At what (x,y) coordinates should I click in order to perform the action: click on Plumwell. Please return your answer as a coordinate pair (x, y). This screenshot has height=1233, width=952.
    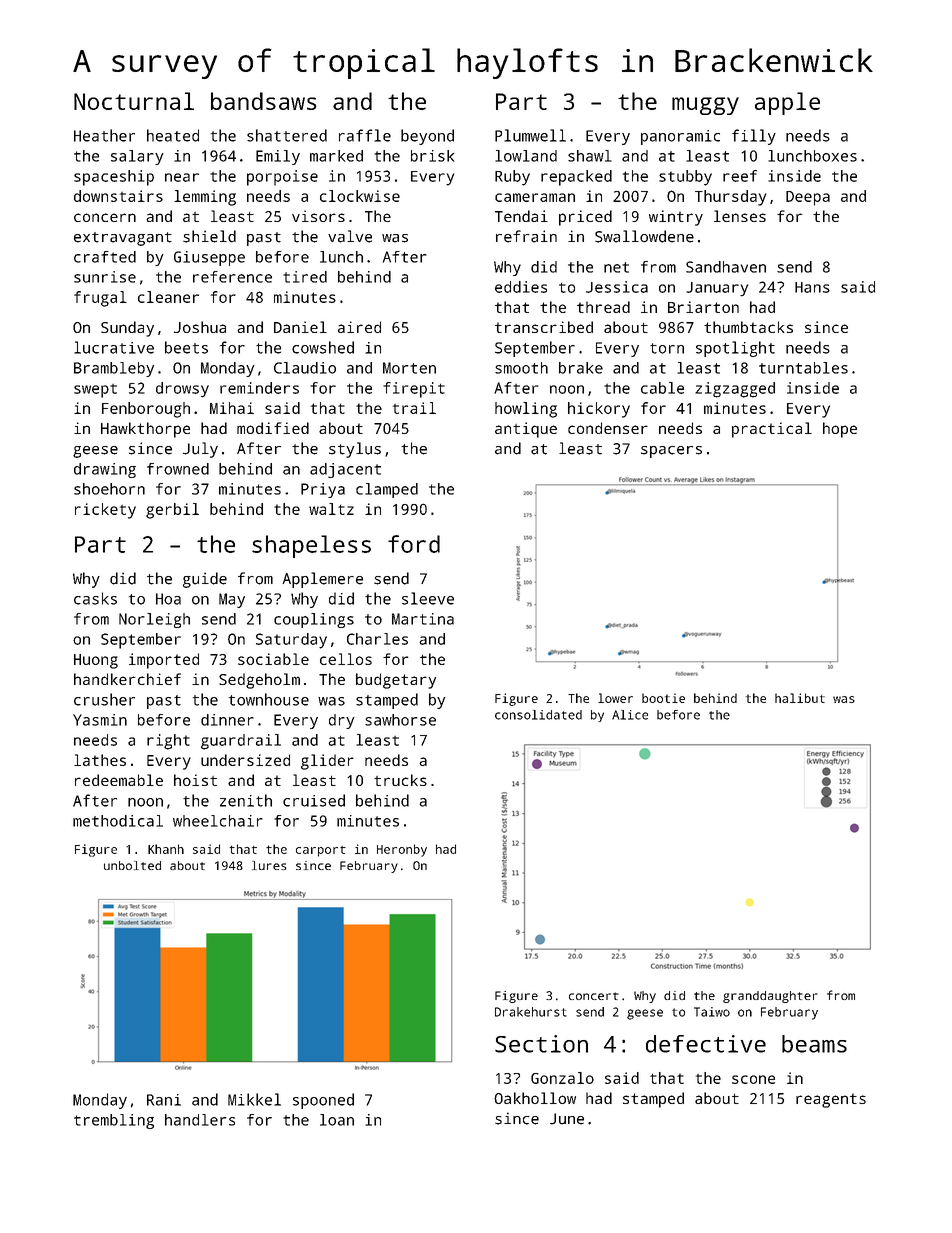
    Looking at the image, I should click on (530, 135).
